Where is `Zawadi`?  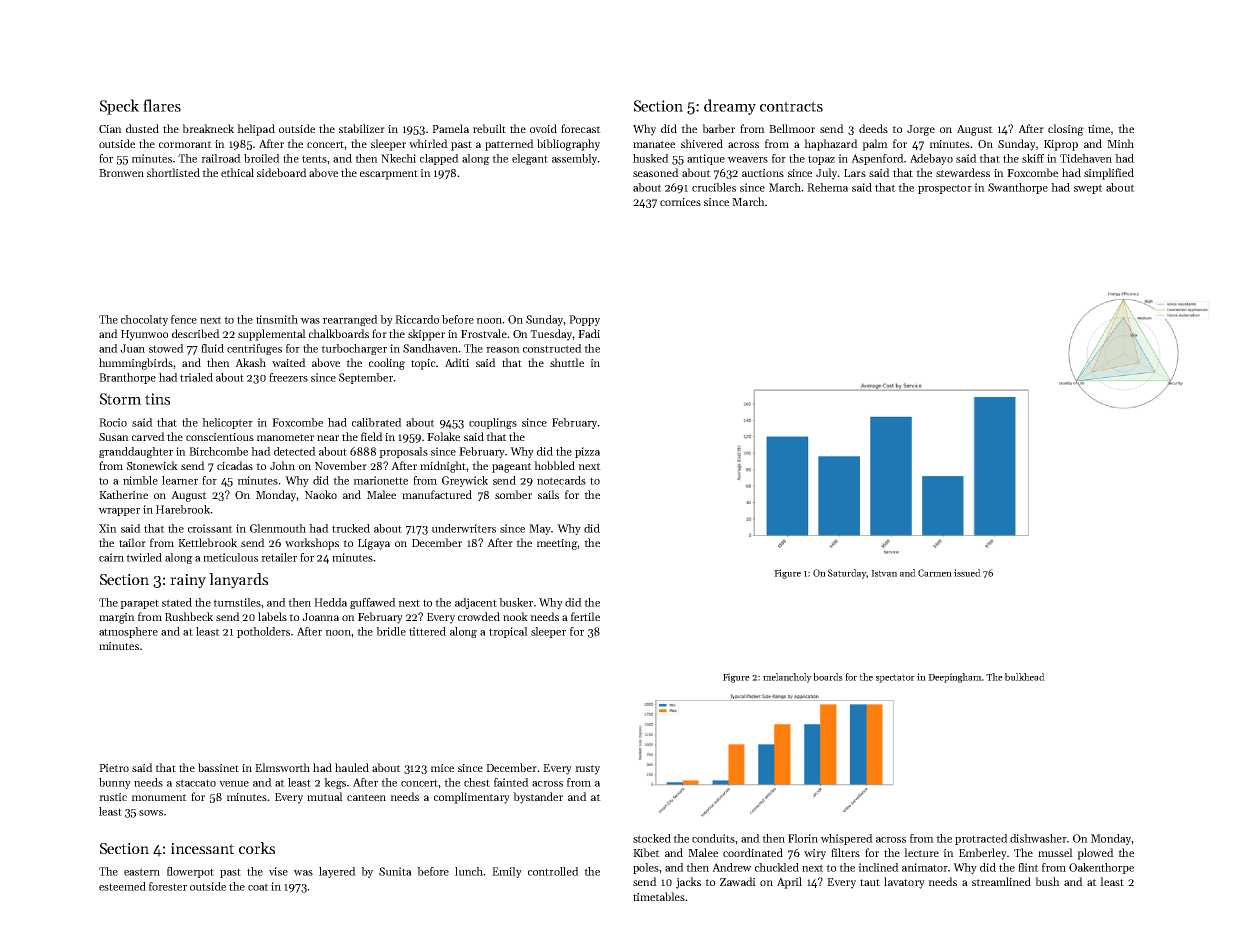 Zawadi is located at coordinates (738, 881).
